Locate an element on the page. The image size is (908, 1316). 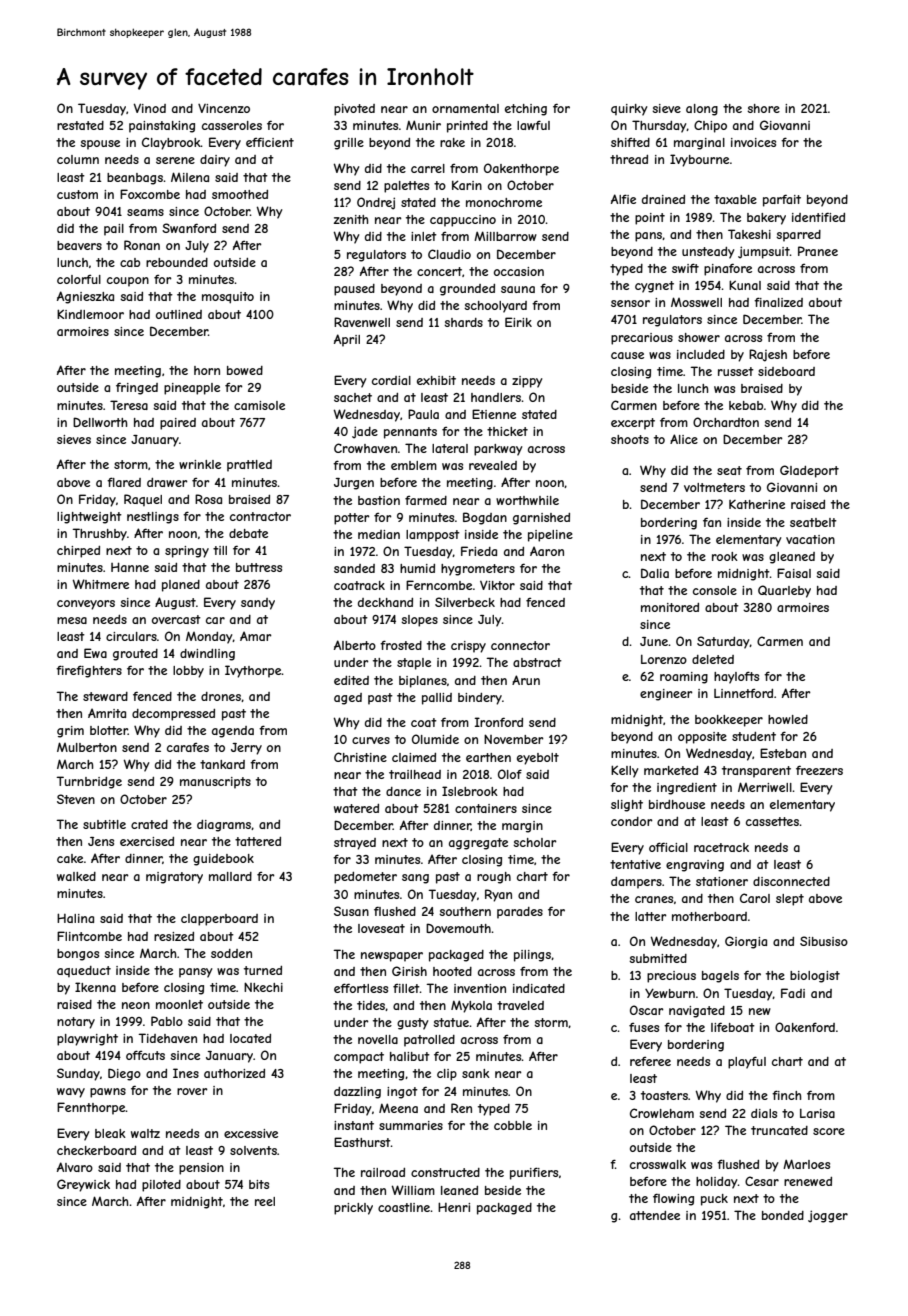
decompressed is located at coordinates (173, 715).
